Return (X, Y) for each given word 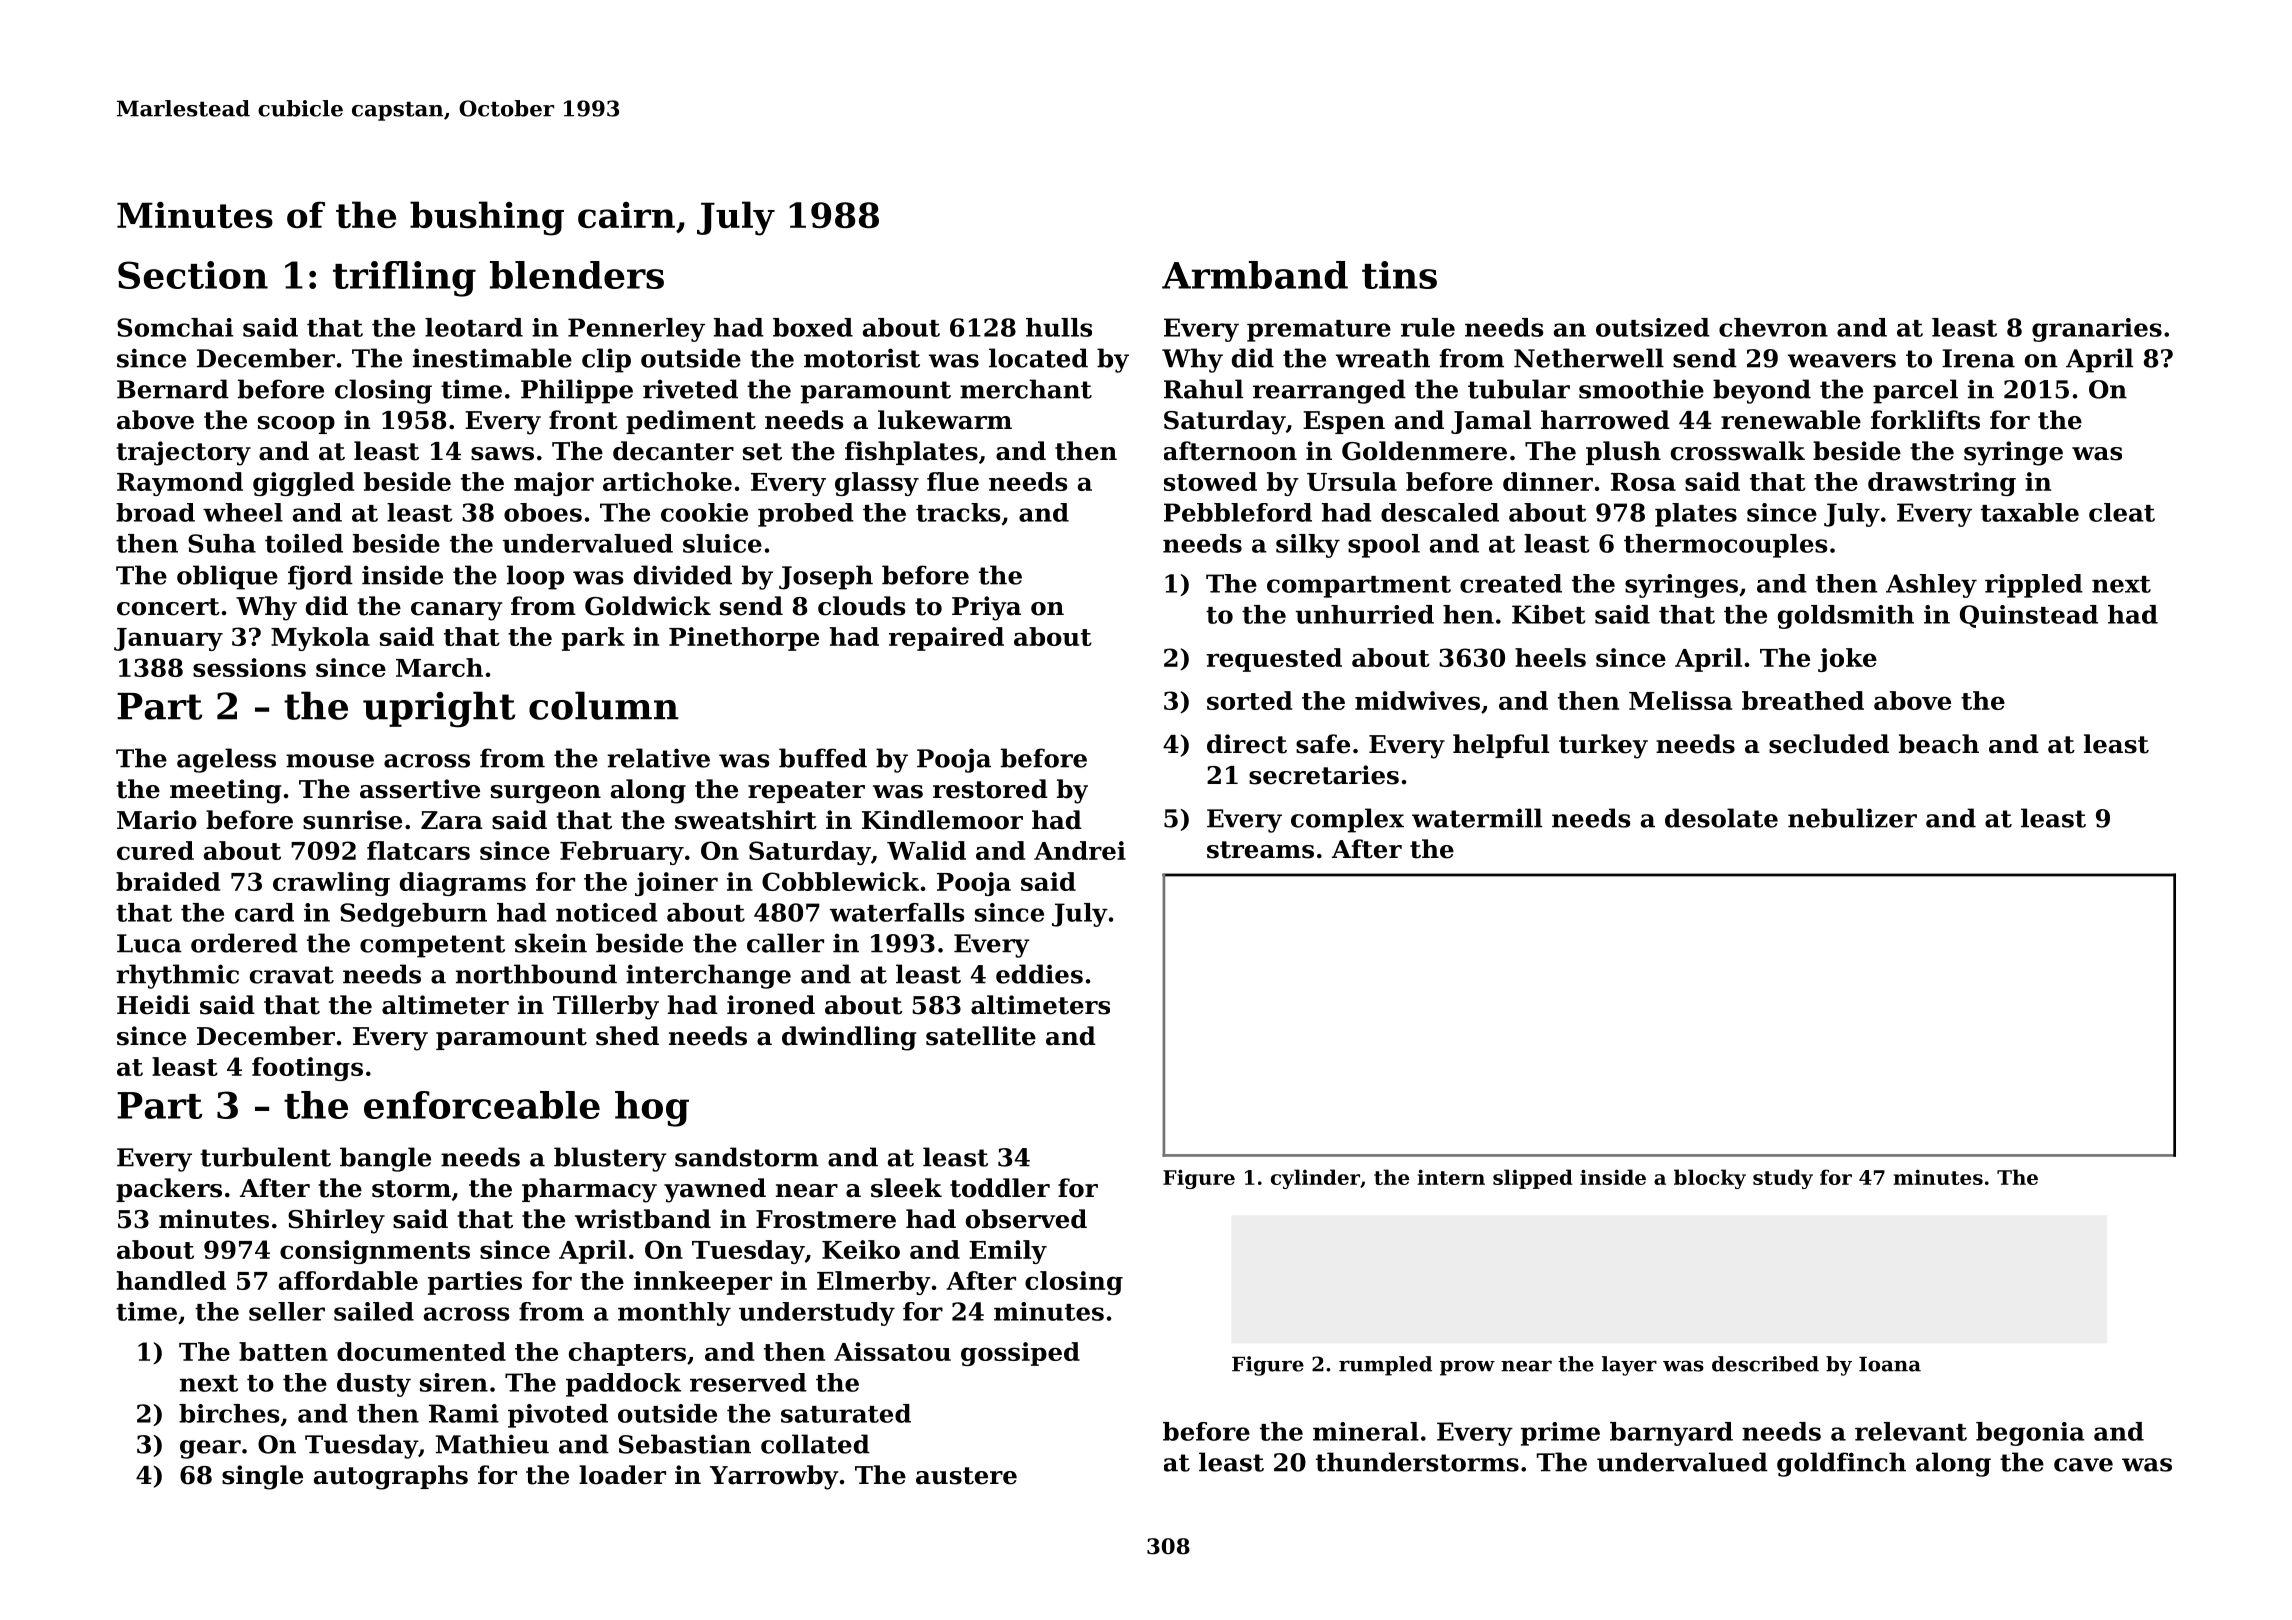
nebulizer (1852, 818)
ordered (244, 943)
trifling (404, 279)
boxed (813, 327)
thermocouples (1725, 546)
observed (1026, 1219)
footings (307, 1069)
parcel (1915, 391)
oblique (227, 577)
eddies (1039, 974)
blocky (1710, 1179)
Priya (986, 608)
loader (622, 1475)
